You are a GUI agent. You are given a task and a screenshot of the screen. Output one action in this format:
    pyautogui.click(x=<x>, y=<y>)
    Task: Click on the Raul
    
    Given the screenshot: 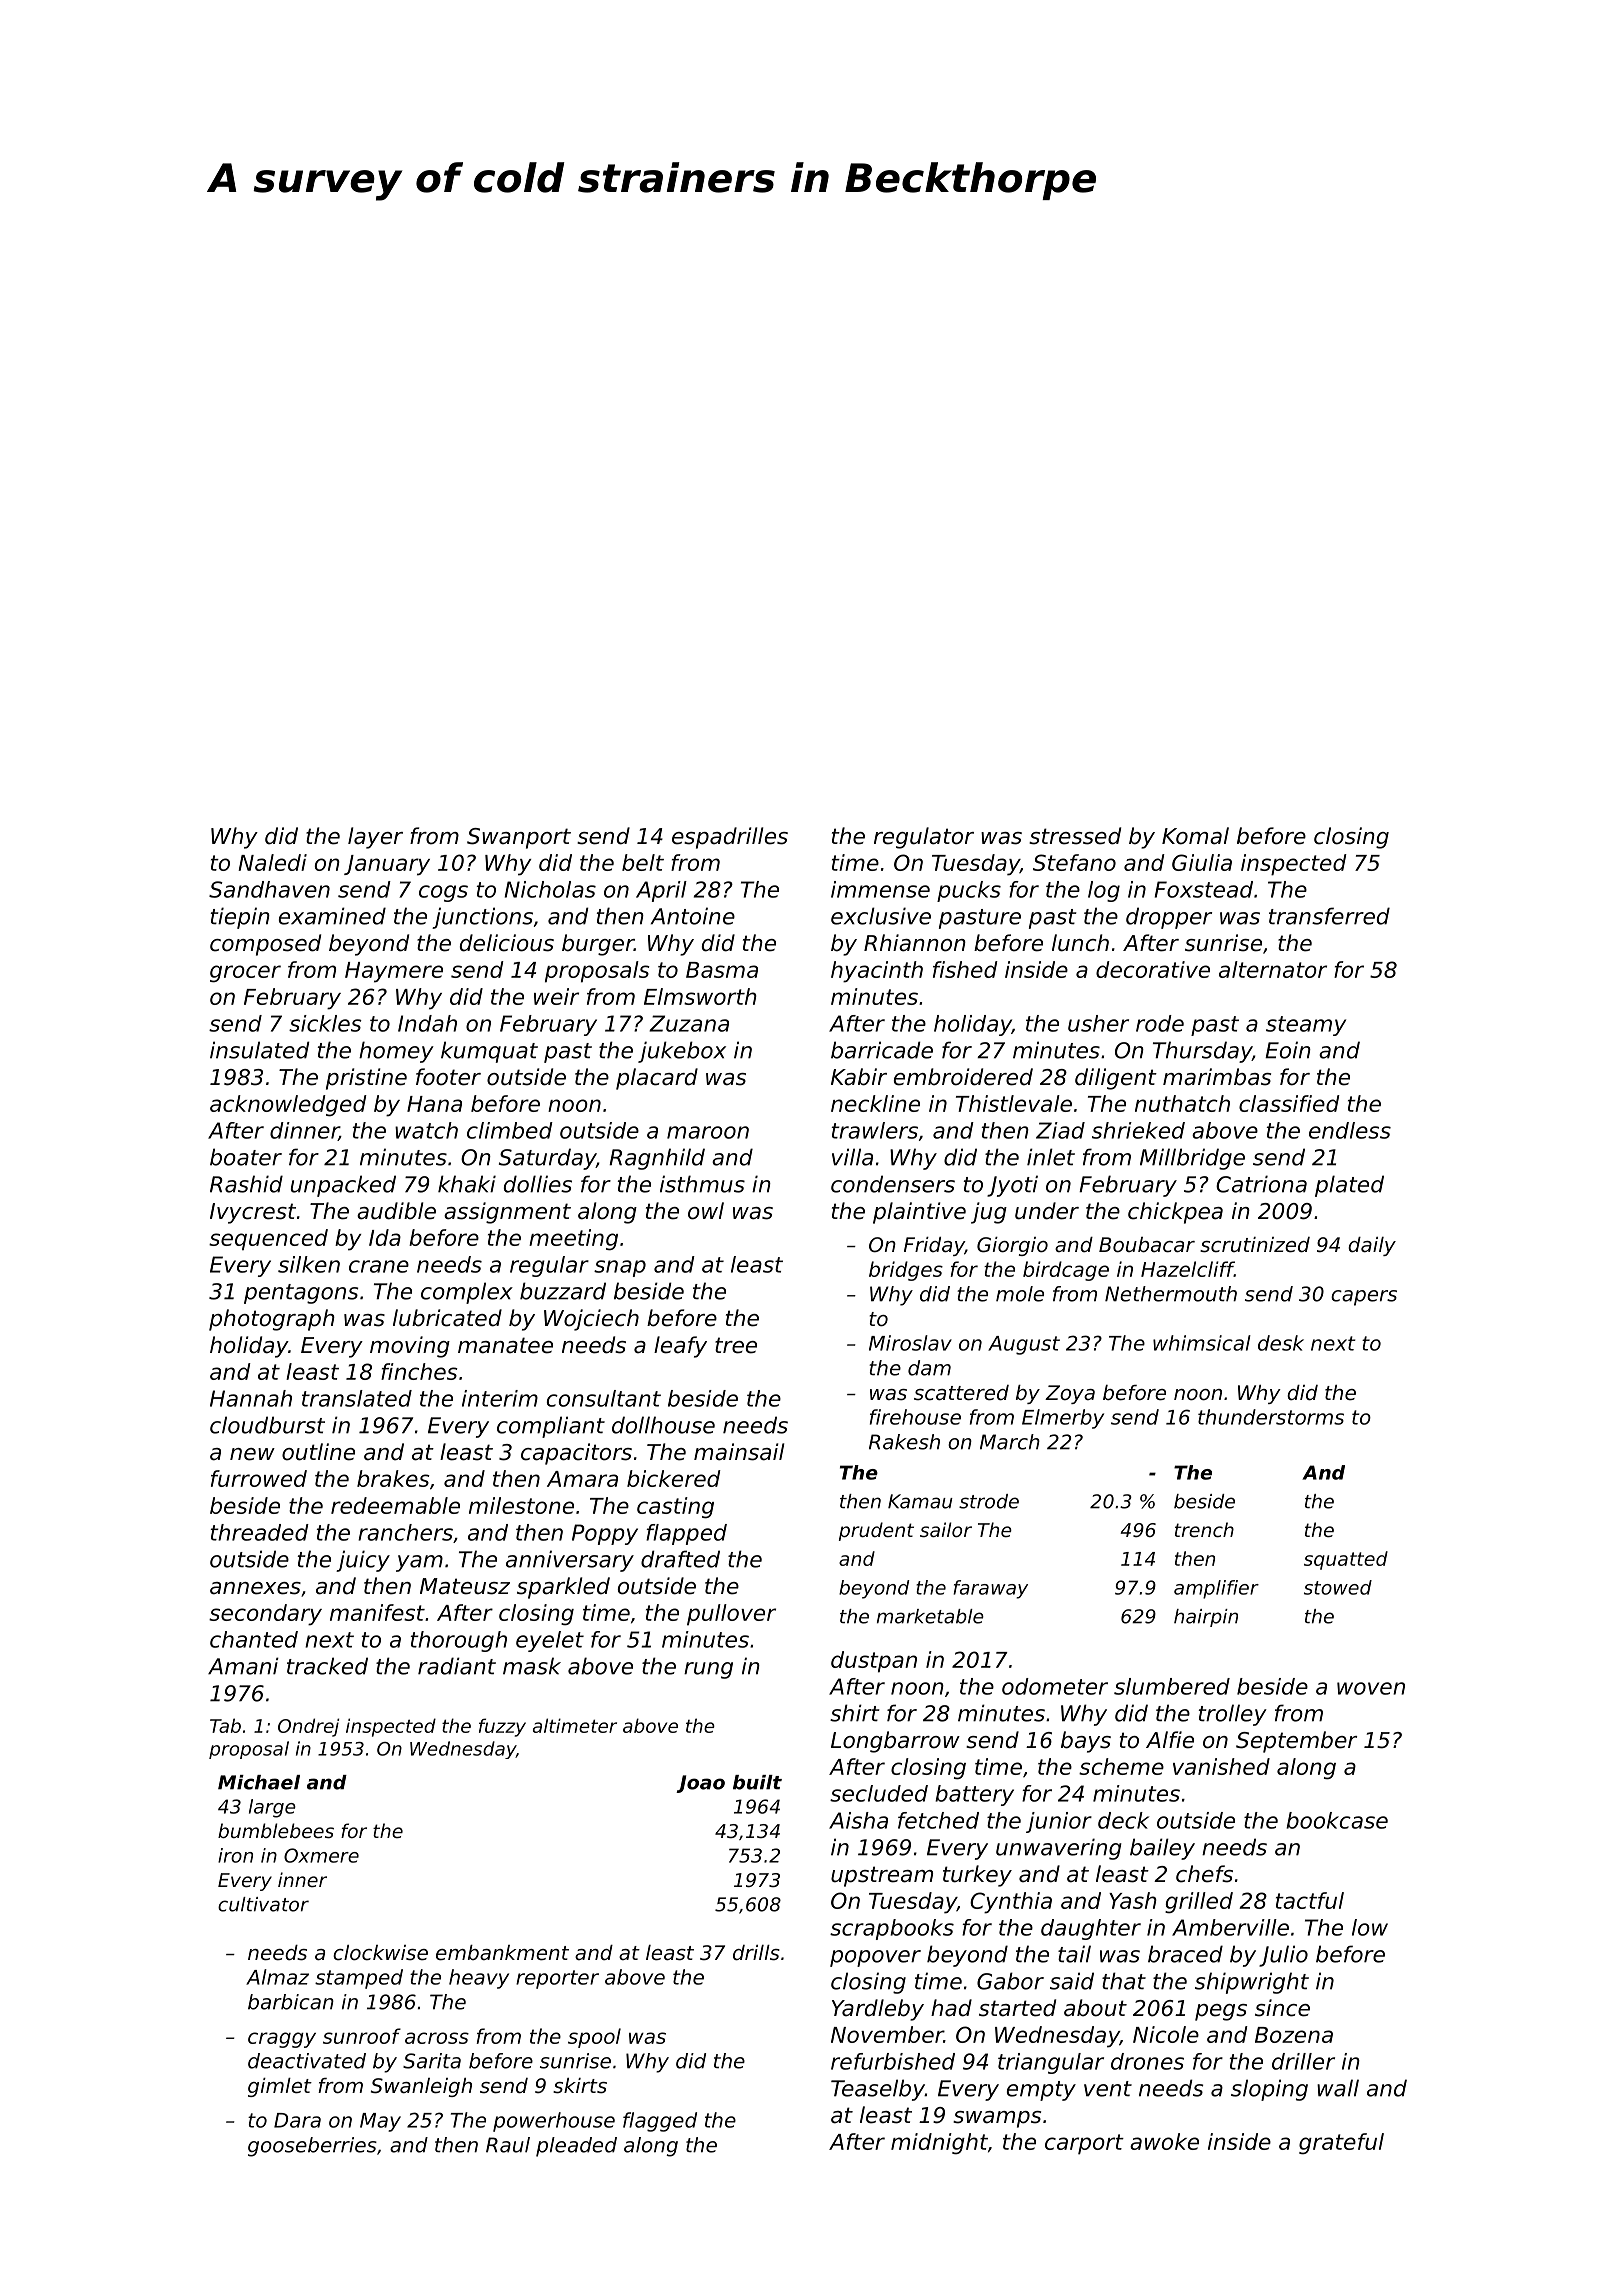 What is the action you would take?
    pyautogui.click(x=508, y=2145)
